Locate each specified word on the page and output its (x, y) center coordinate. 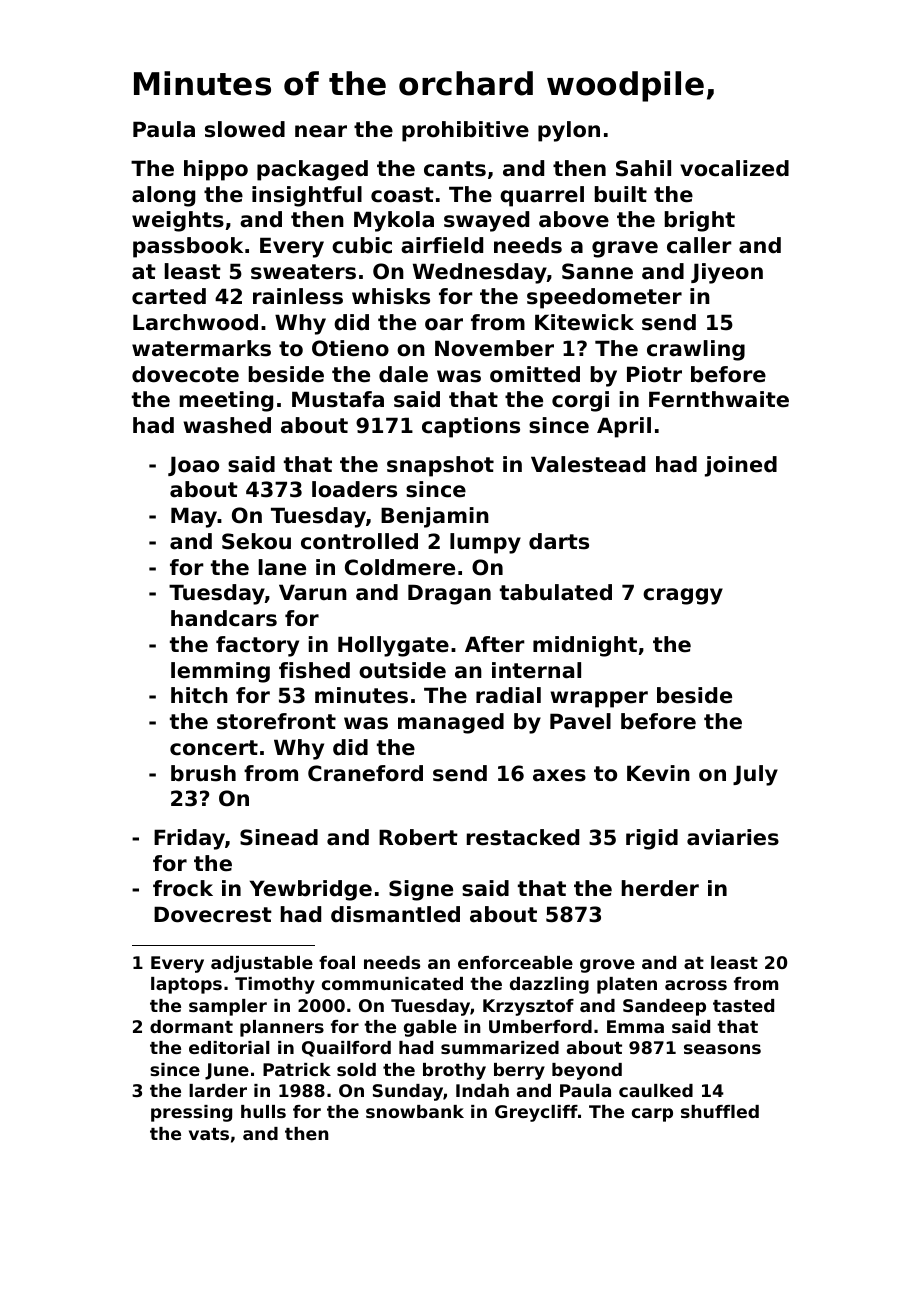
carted (169, 296)
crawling (696, 350)
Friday (189, 839)
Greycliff (536, 1113)
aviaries (733, 837)
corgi (580, 401)
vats (209, 1134)
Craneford (365, 773)
